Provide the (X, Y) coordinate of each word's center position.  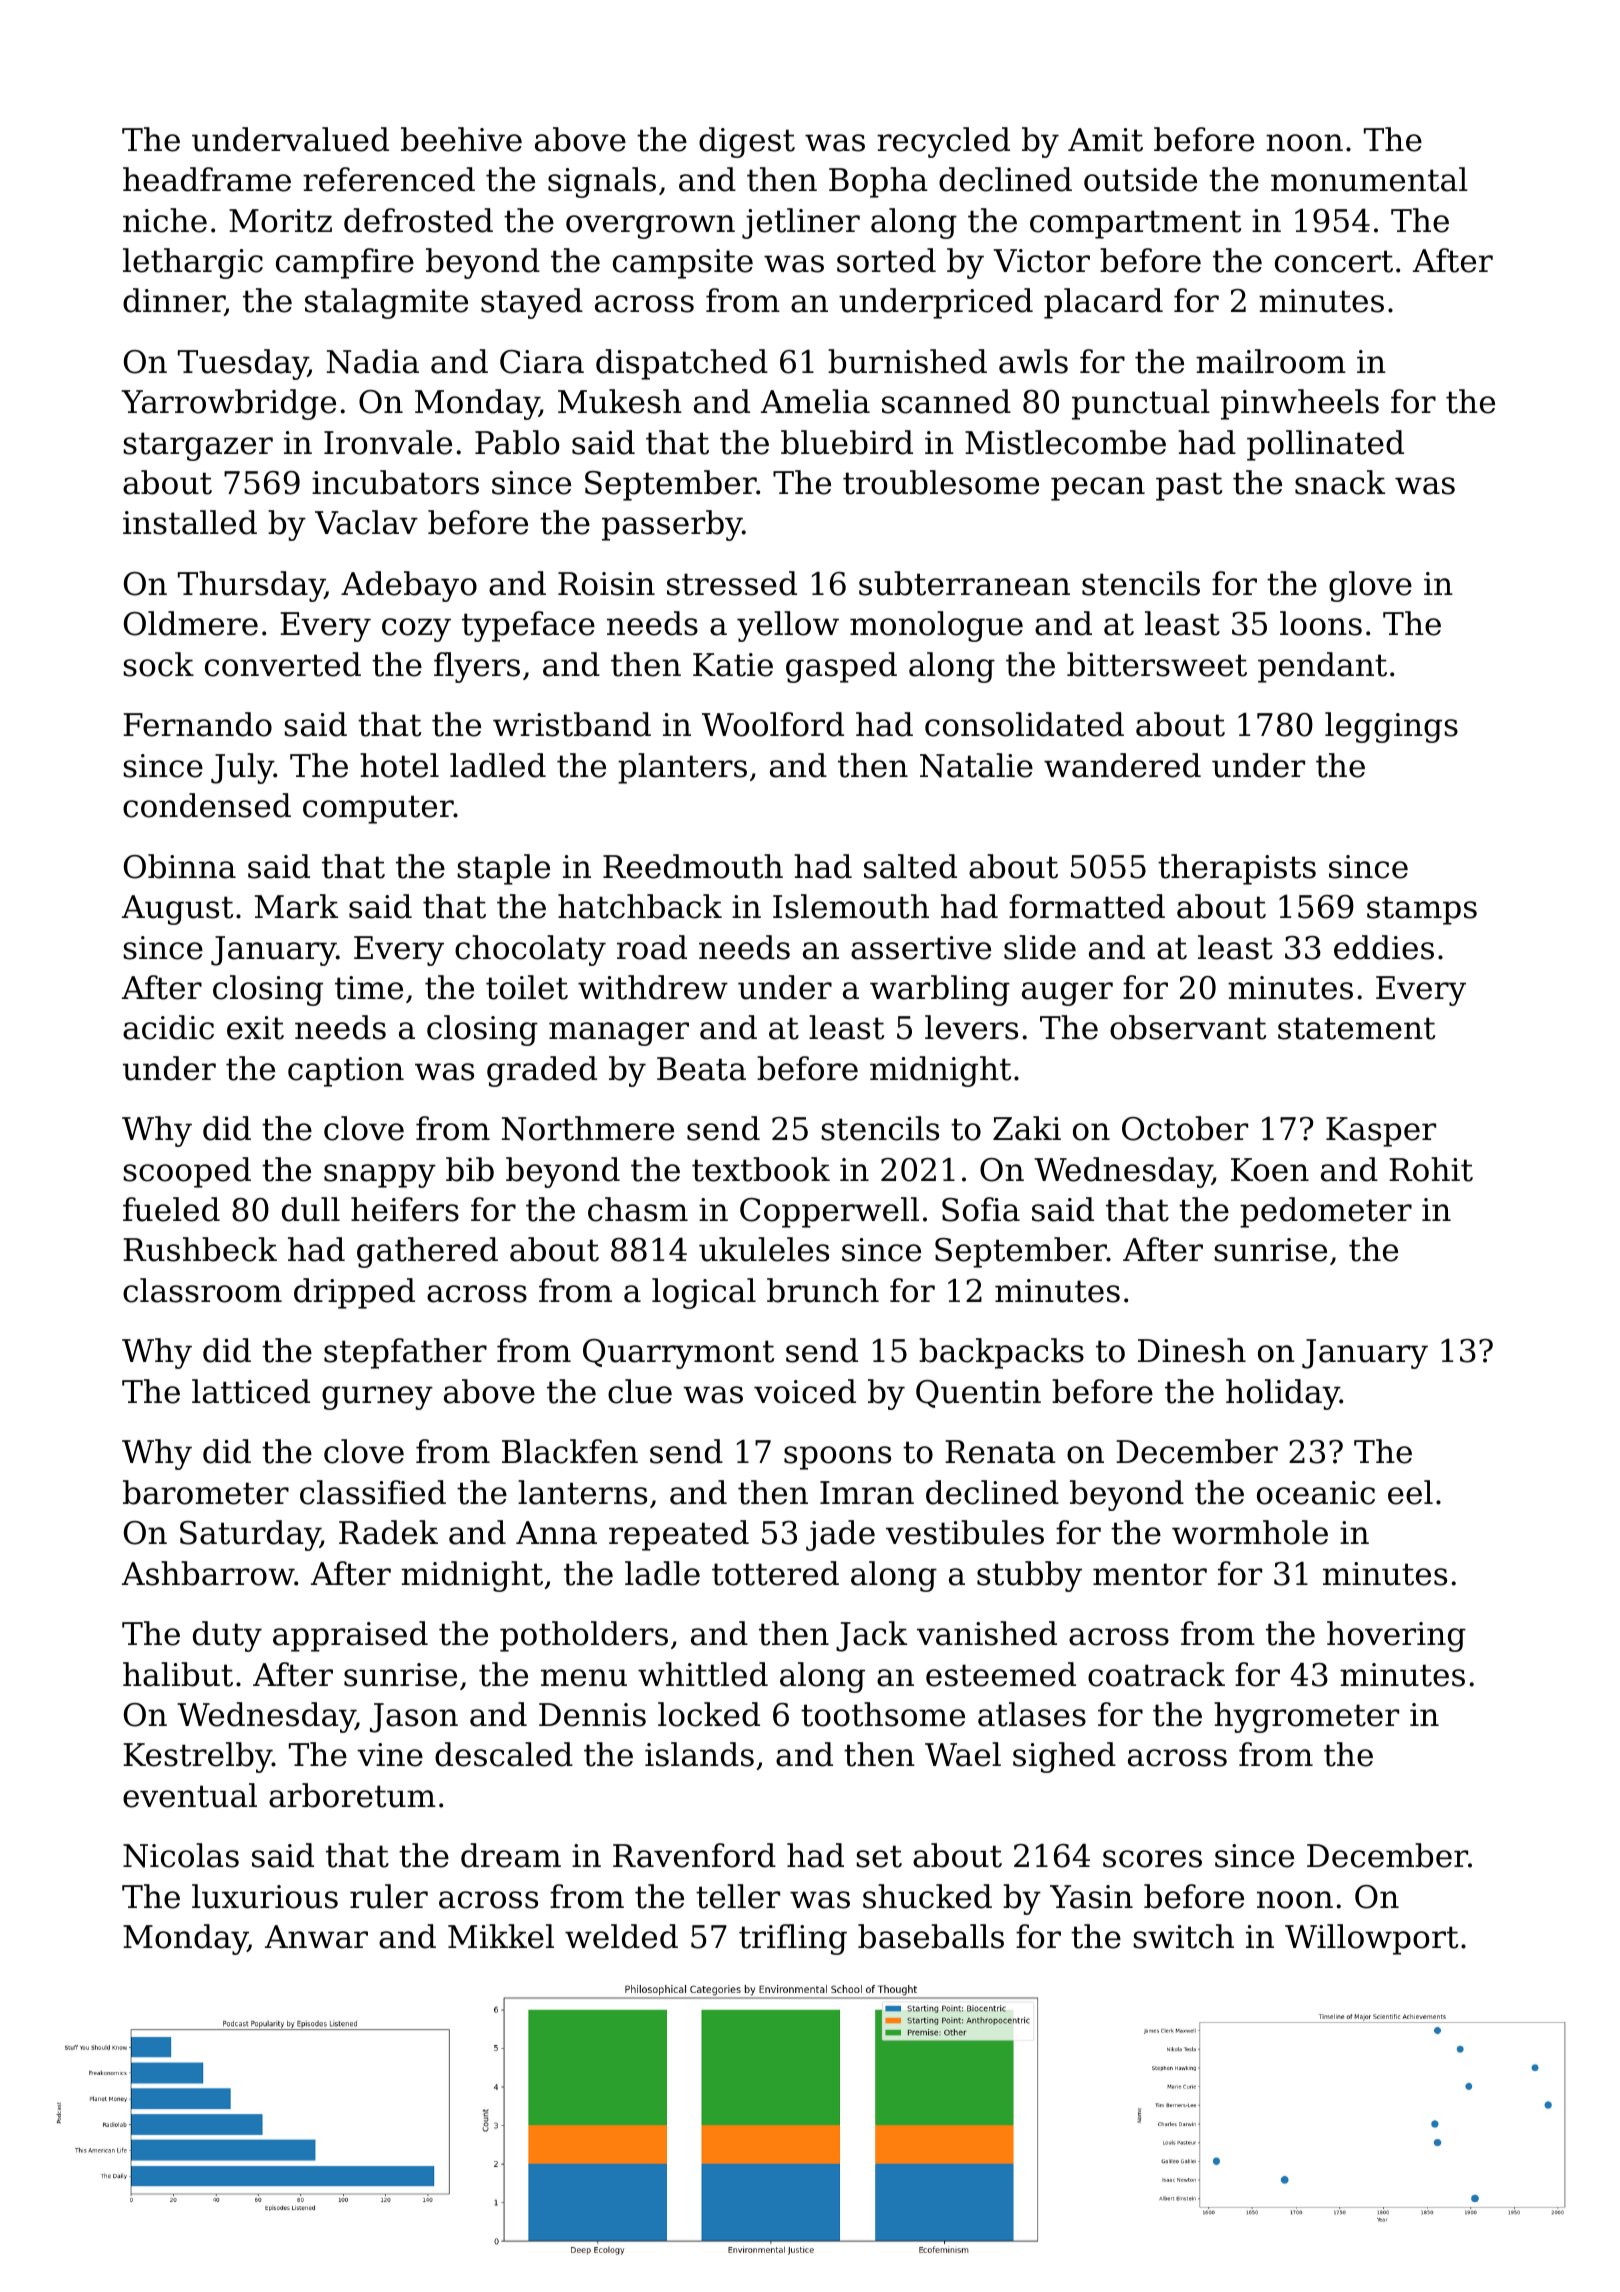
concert (1334, 261)
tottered (775, 1573)
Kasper (1381, 1132)
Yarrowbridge (228, 404)
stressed (732, 583)
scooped (187, 1172)
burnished (907, 361)
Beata (701, 1069)
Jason (414, 1718)
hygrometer (1306, 1717)
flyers (477, 667)
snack (1340, 482)
